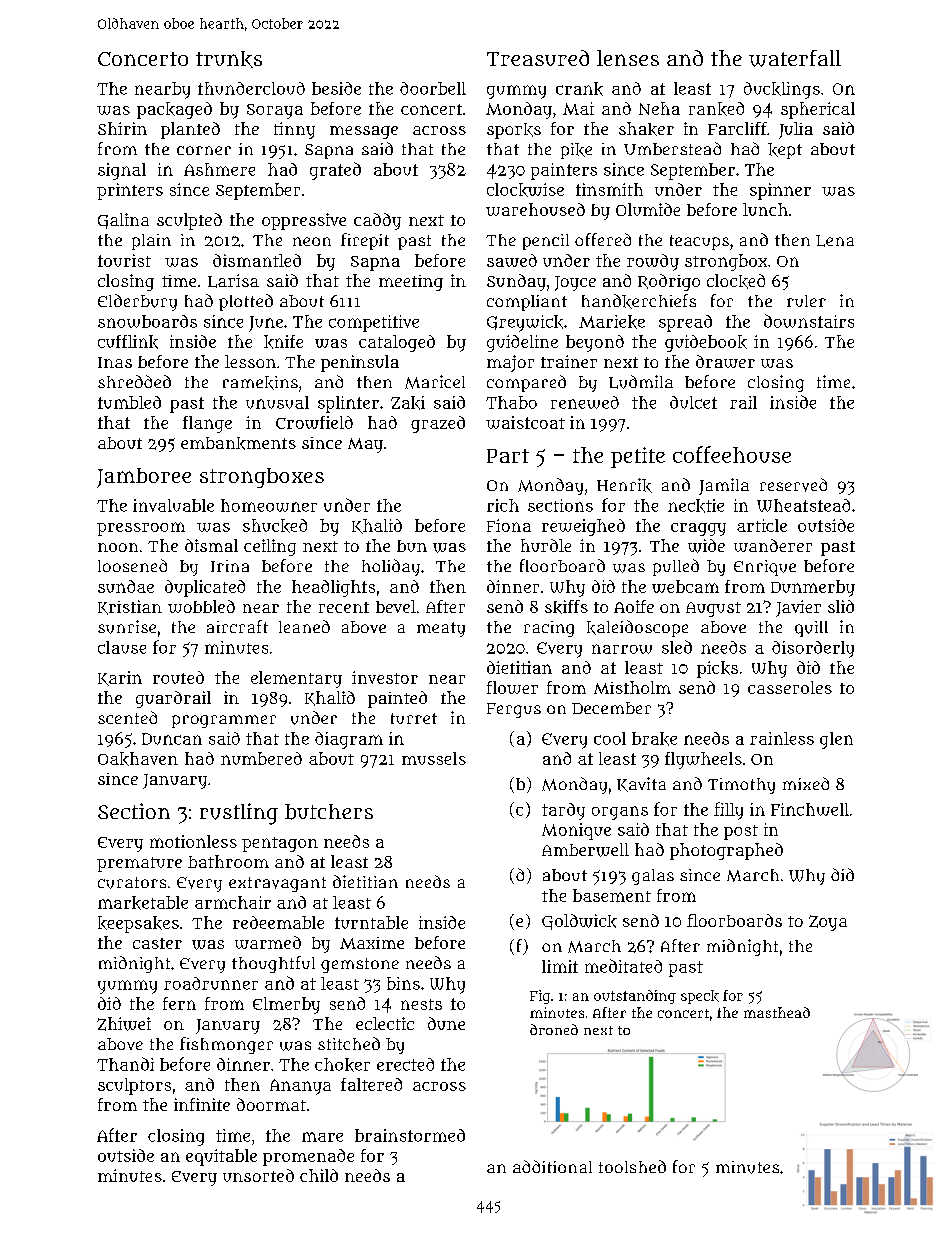 The image size is (952, 1233). I want to click on dune, so click(446, 1023).
